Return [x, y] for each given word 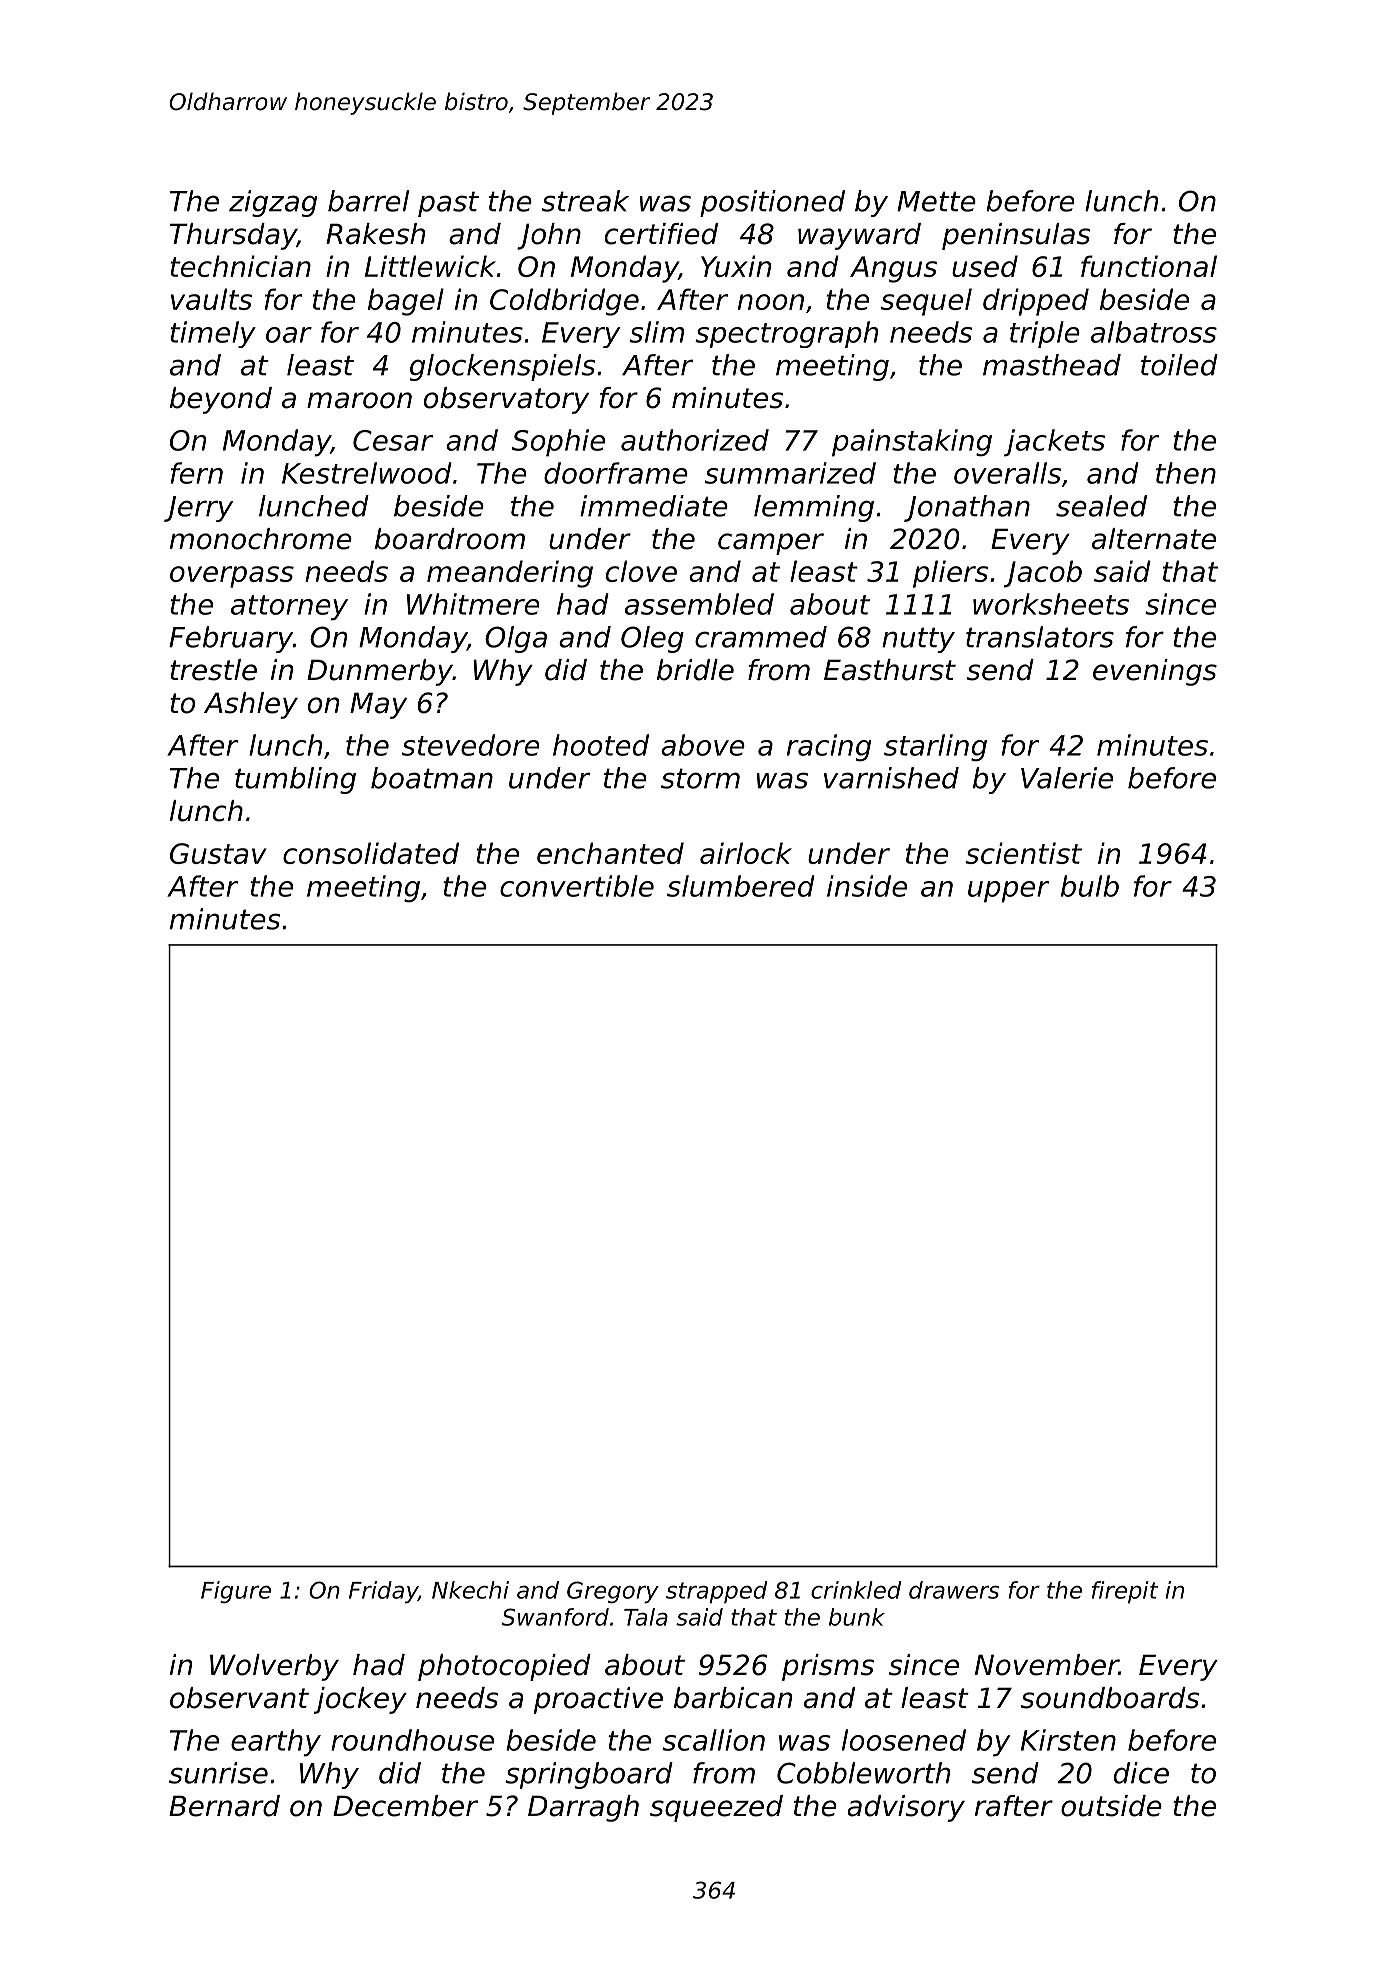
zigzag [273, 203]
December [405, 1806]
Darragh [583, 1808]
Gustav [218, 853]
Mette [936, 201]
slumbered [741, 886]
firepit [1125, 1592]
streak [585, 201]
